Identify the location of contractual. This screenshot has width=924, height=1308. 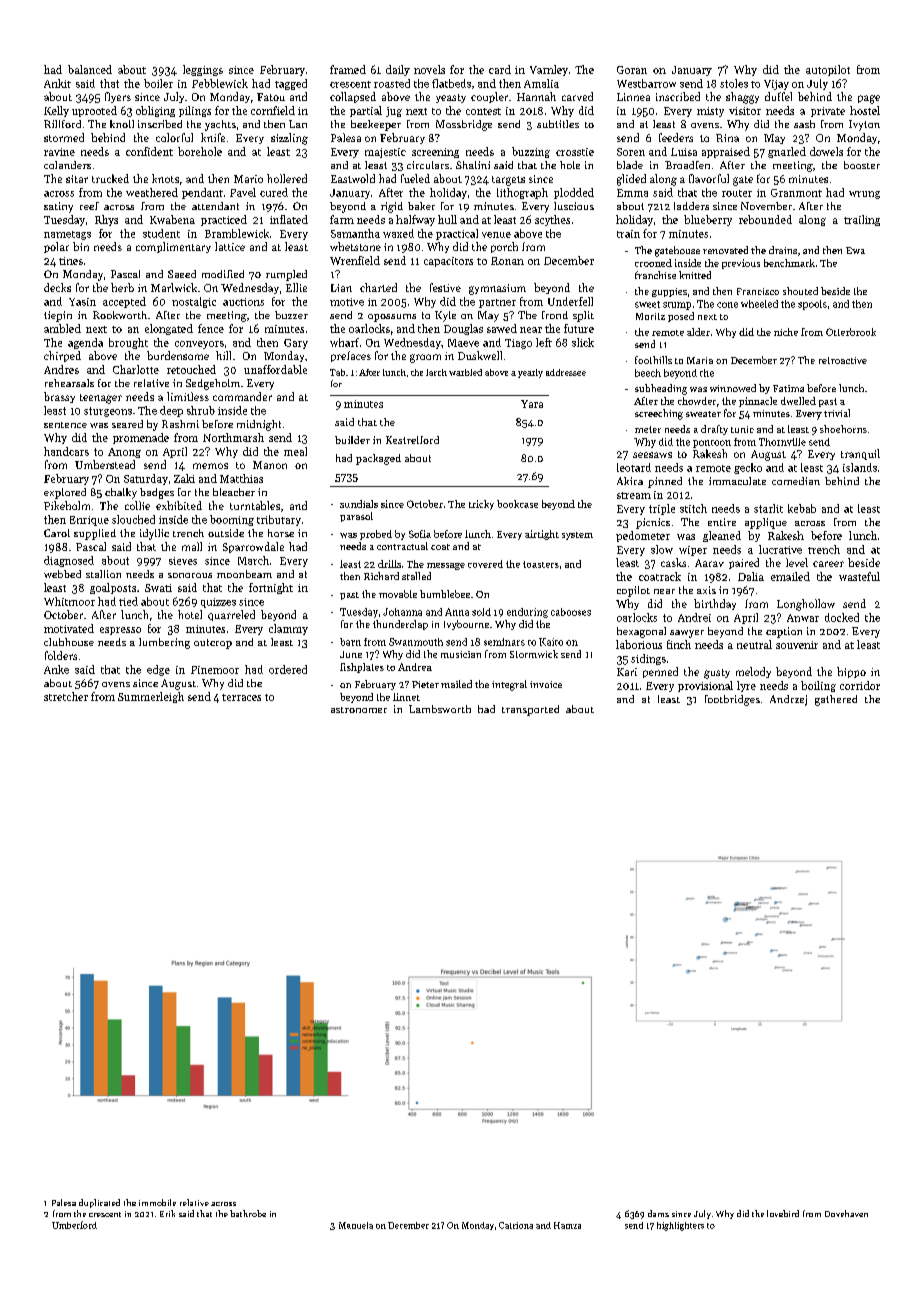
(402, 546).
